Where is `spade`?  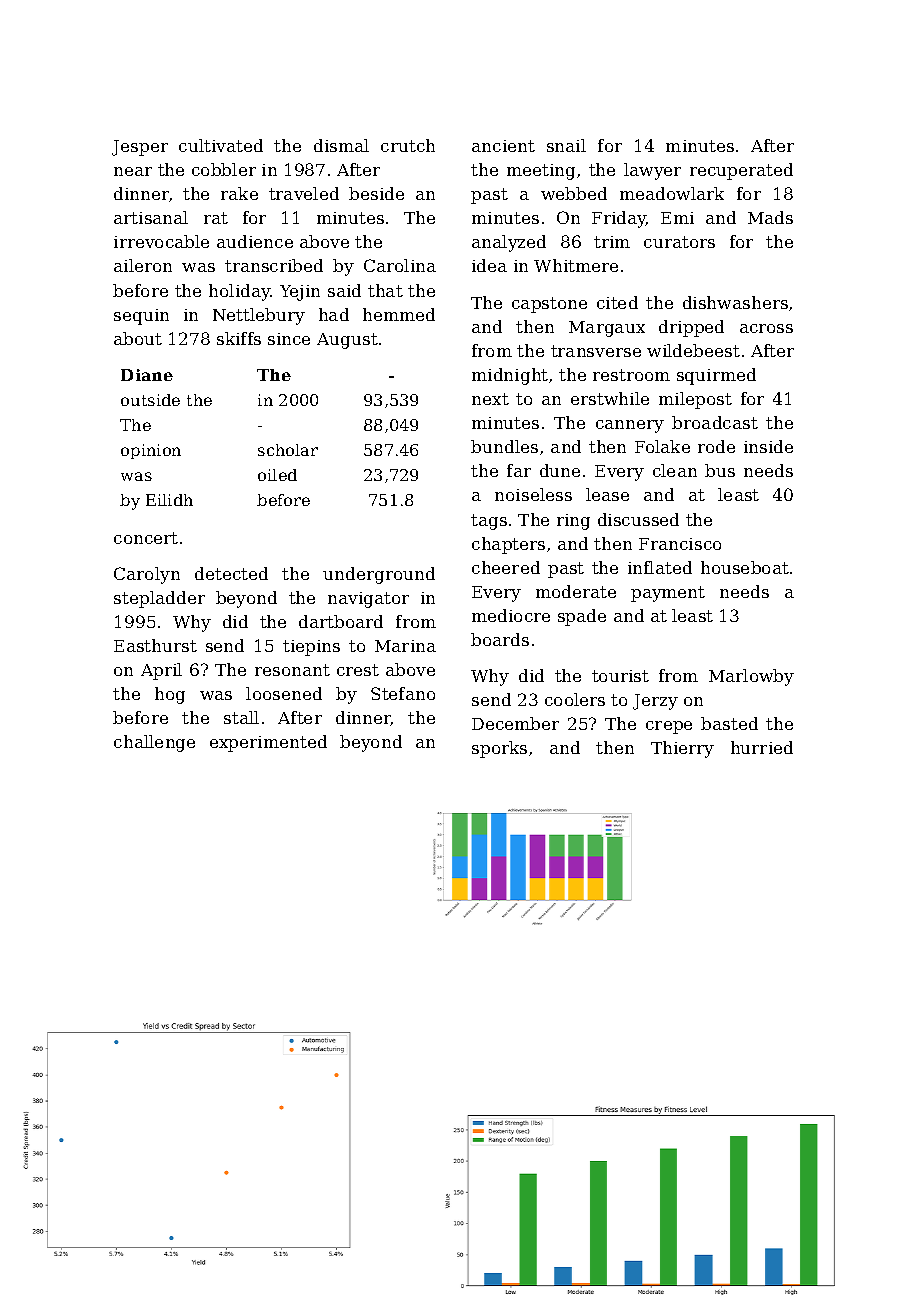 spade is located at coordinates (582, 617).
